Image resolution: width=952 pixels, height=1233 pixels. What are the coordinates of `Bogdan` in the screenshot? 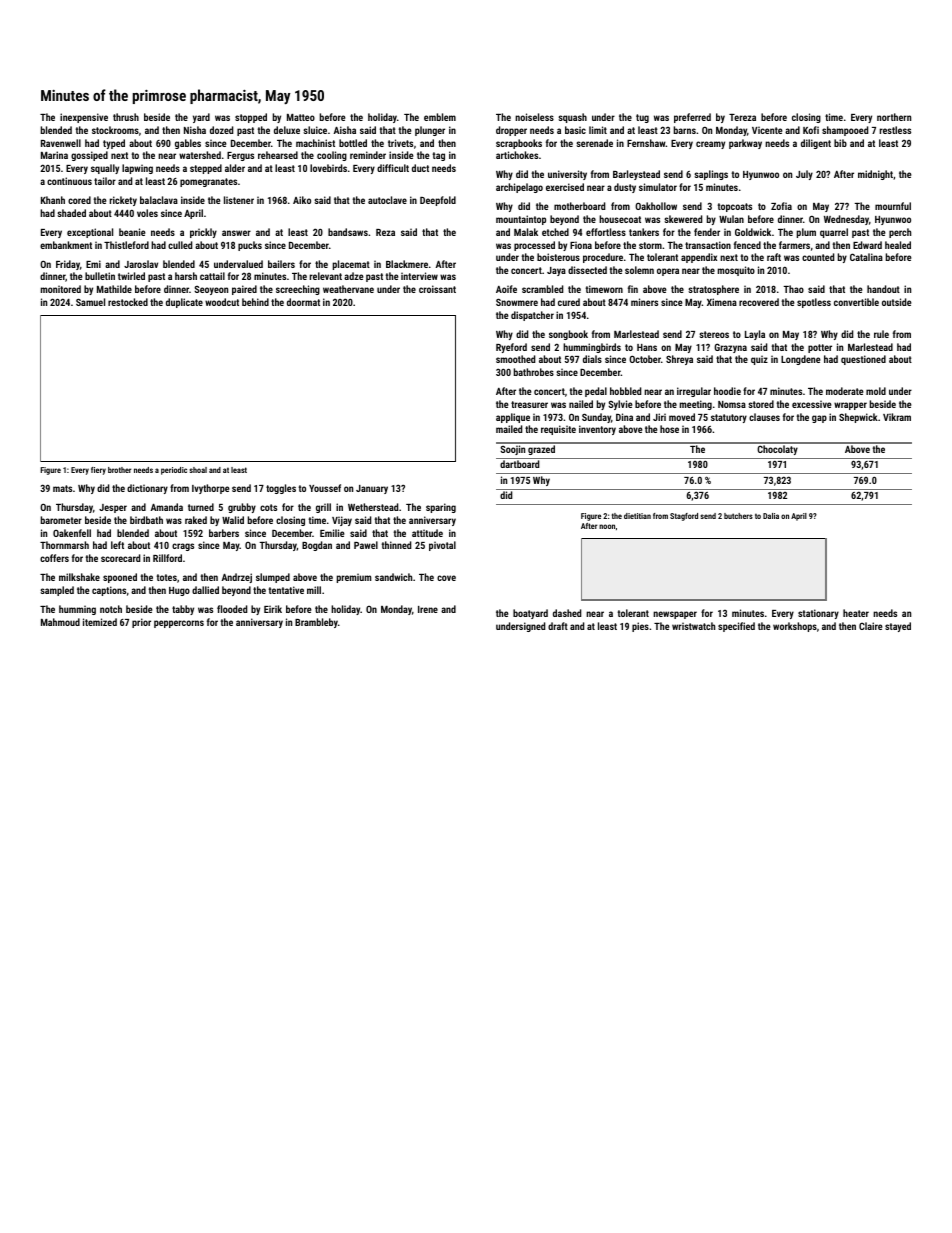 It's located at (317, 546).
